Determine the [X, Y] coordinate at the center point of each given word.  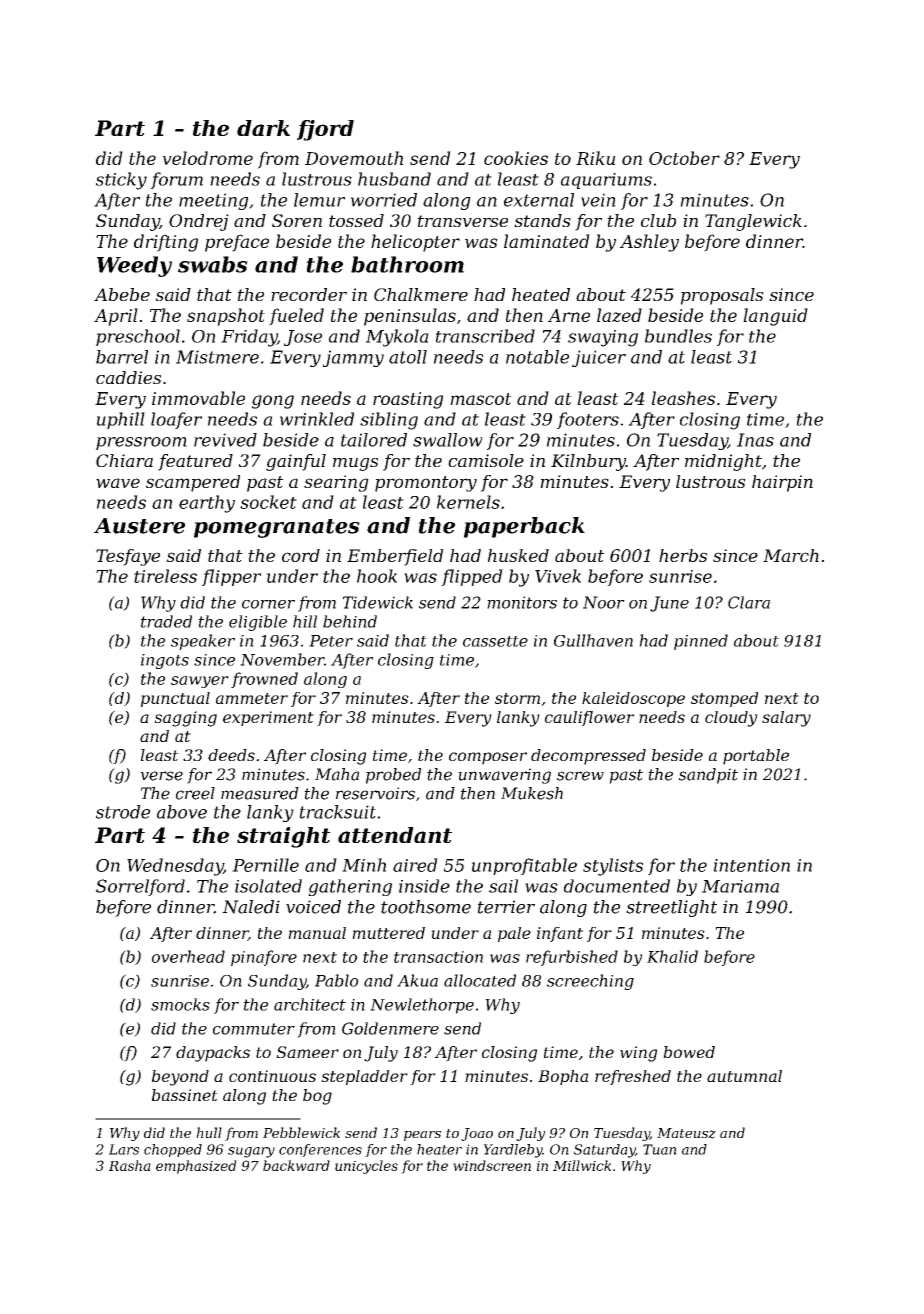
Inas [755, 440]
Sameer [307, 1052]
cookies [516, 158]
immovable [198, 398]
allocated [480, 980]
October [684, 158]
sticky [121, 181]
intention [752, 865]
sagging [185, 719]
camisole [486, 460]
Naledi [251, 907]
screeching [590, 982]
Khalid [672, 956]
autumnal [744, 1076]
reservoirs [375, 793]
